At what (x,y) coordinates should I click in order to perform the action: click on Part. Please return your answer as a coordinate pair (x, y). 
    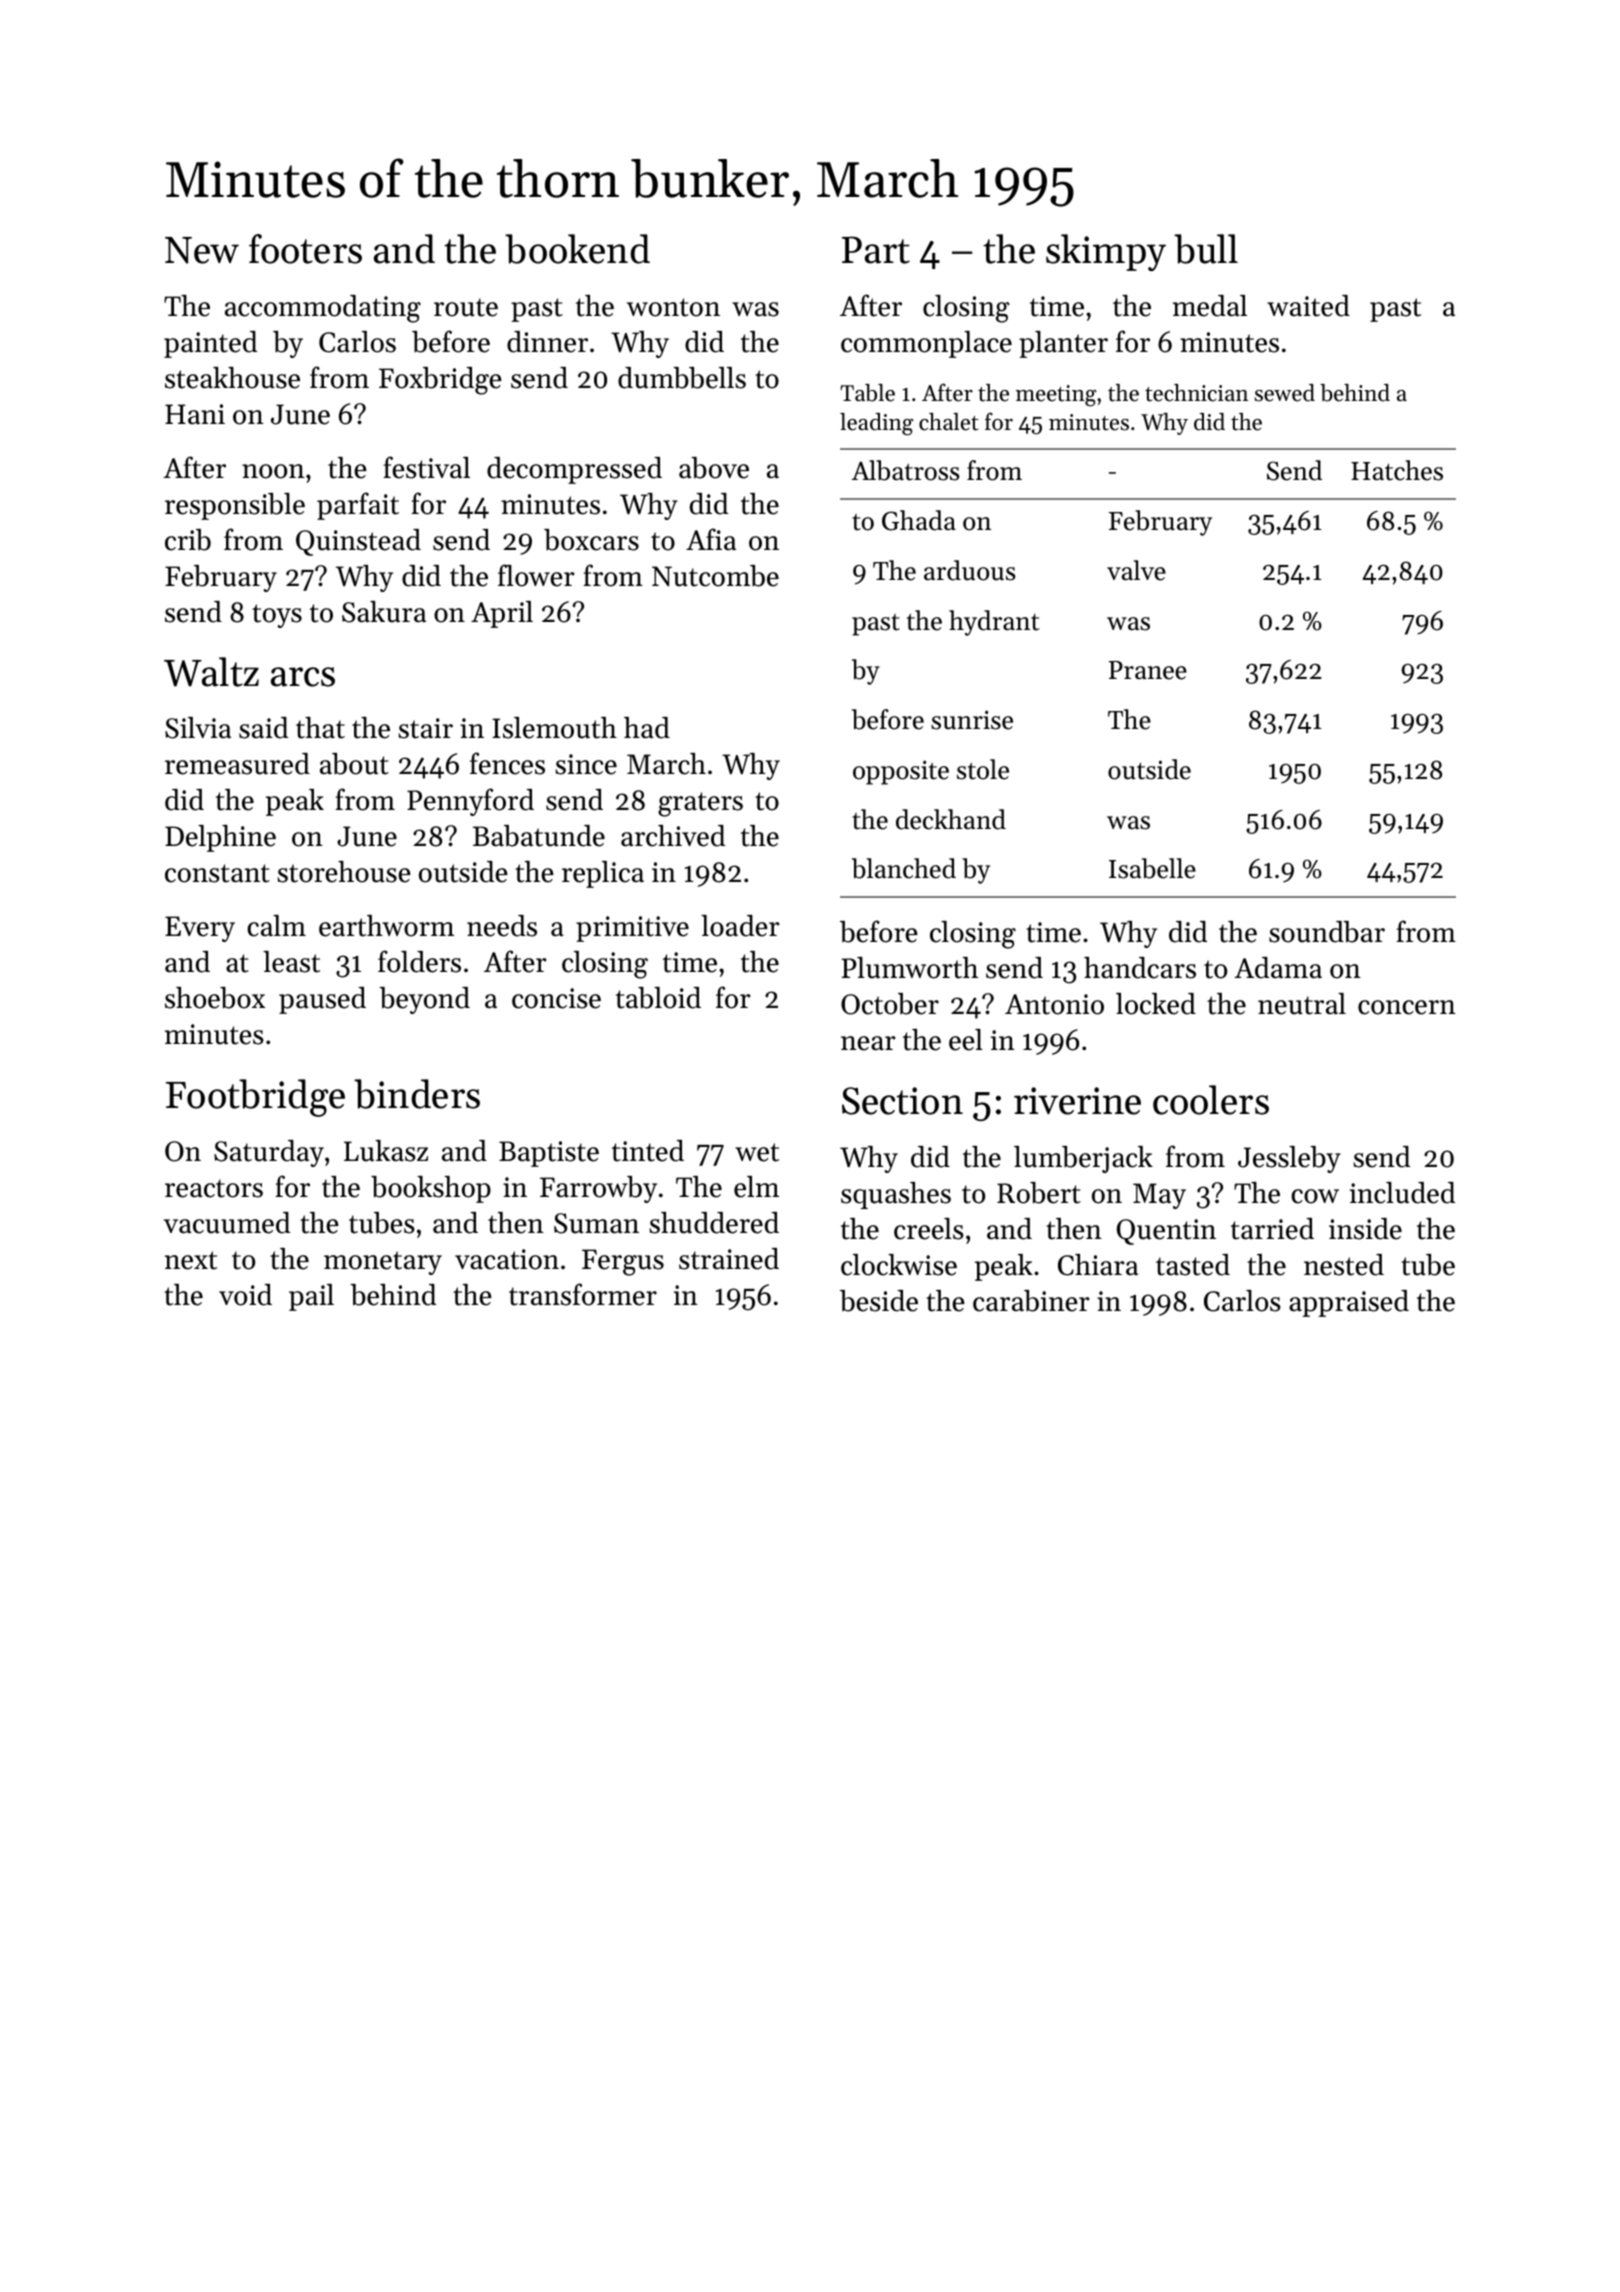
    Looking at the image, I should click on (876, 250).
